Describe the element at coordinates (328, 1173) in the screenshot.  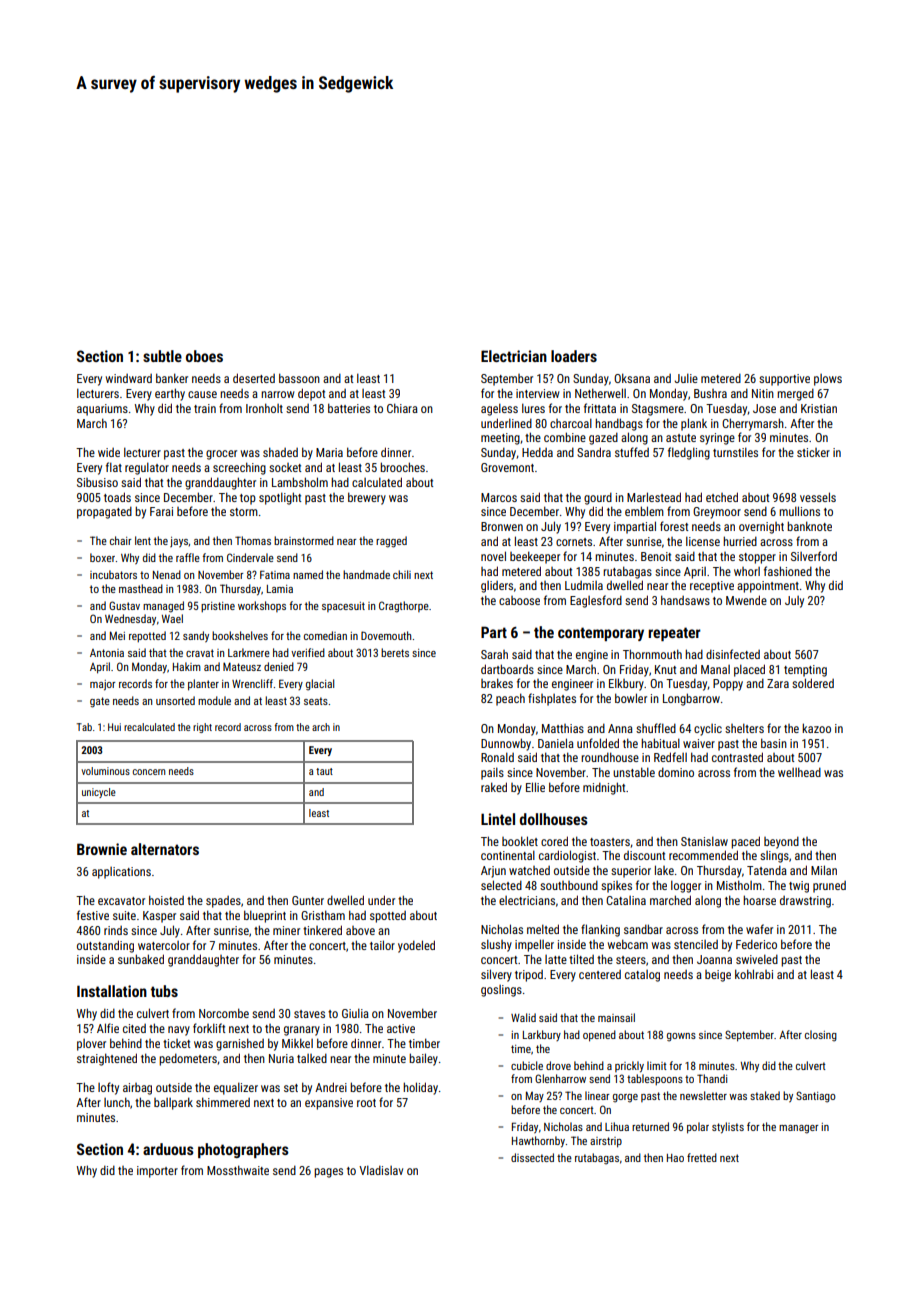
I see `pages` at that location.
